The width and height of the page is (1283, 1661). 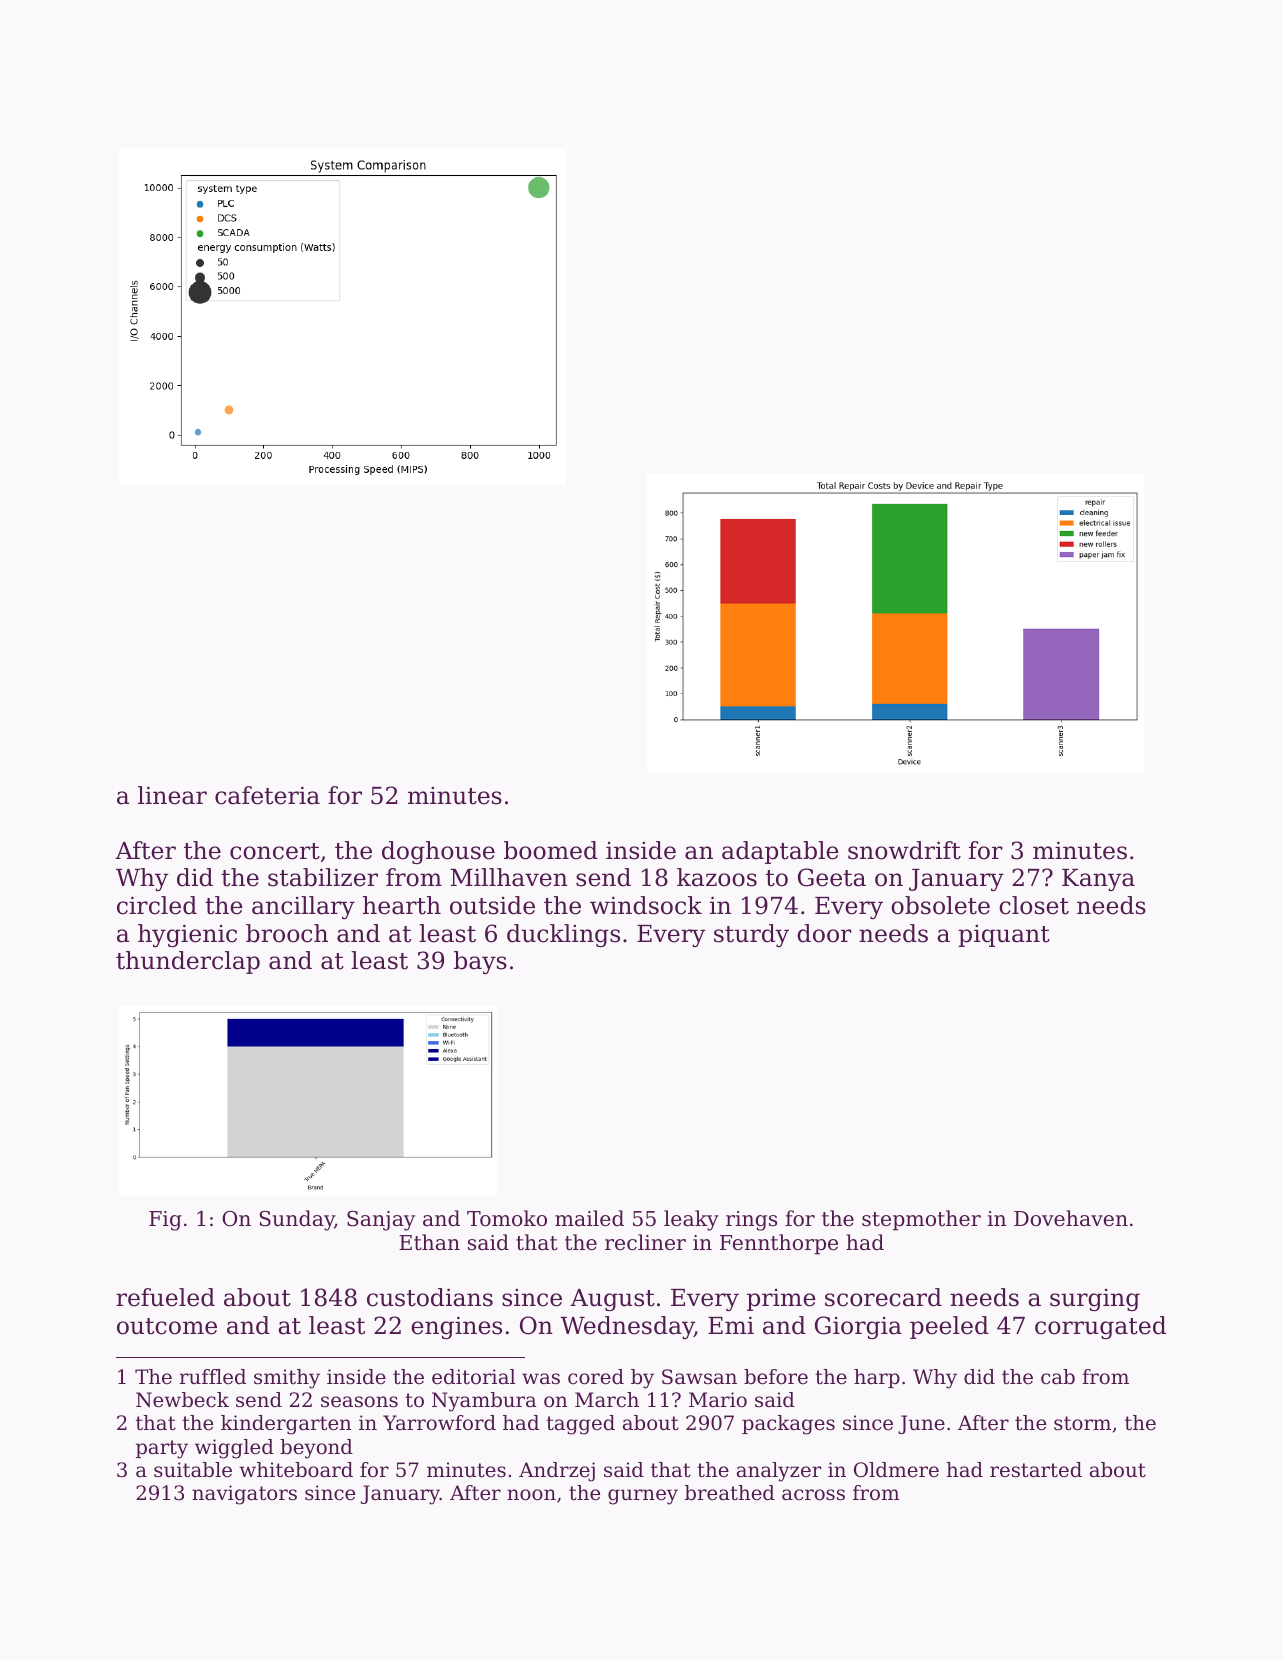 I want to click on linear, so click(x=172, y=795).
